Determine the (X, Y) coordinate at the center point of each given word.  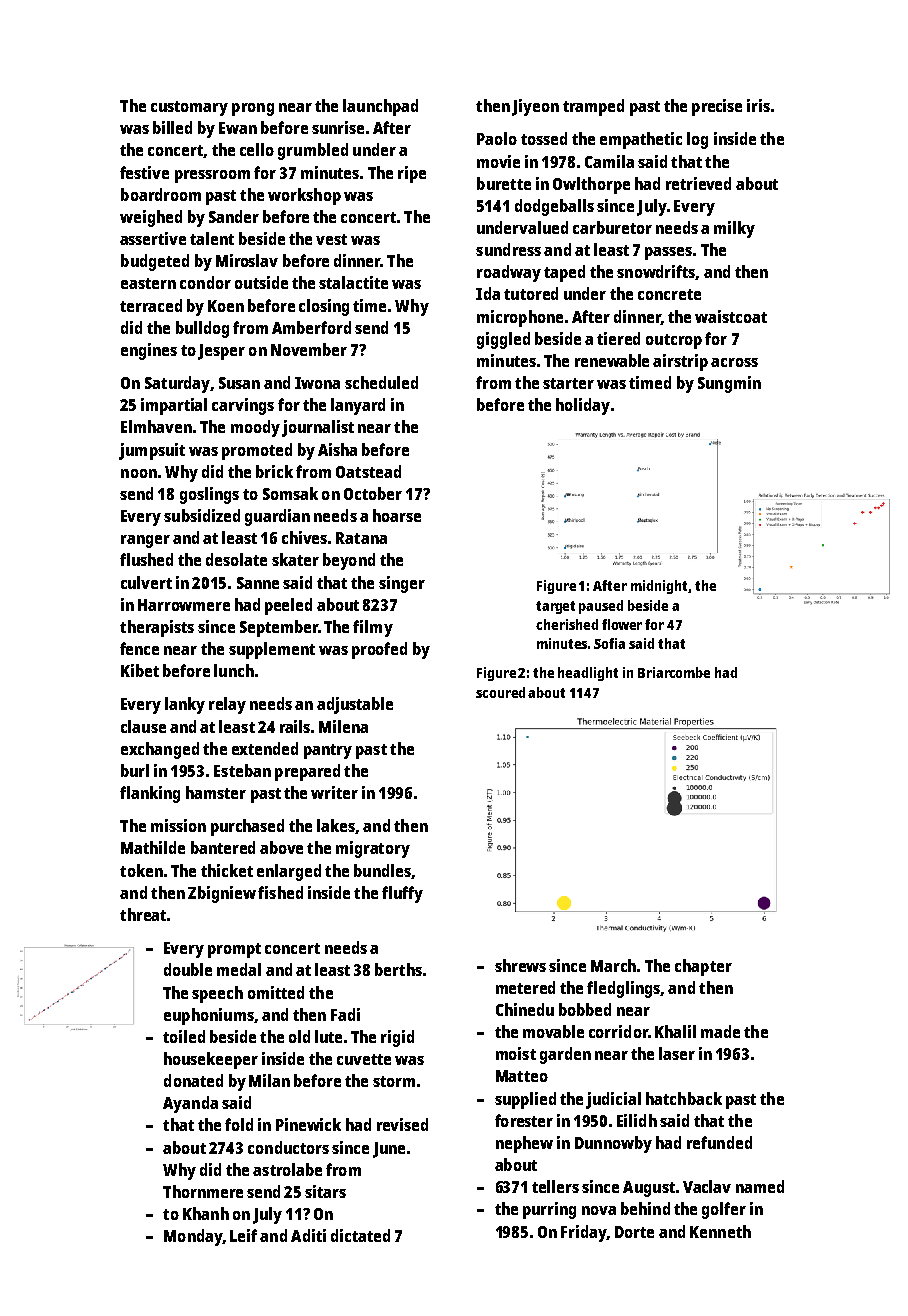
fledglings (624, 989)
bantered (223, 847)
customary (189, 108)
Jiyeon (535, 107)
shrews (520, 965)
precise (717, 107)
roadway (509, 273)
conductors (288, 1147)
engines (149, 351)
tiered (618, 338)
